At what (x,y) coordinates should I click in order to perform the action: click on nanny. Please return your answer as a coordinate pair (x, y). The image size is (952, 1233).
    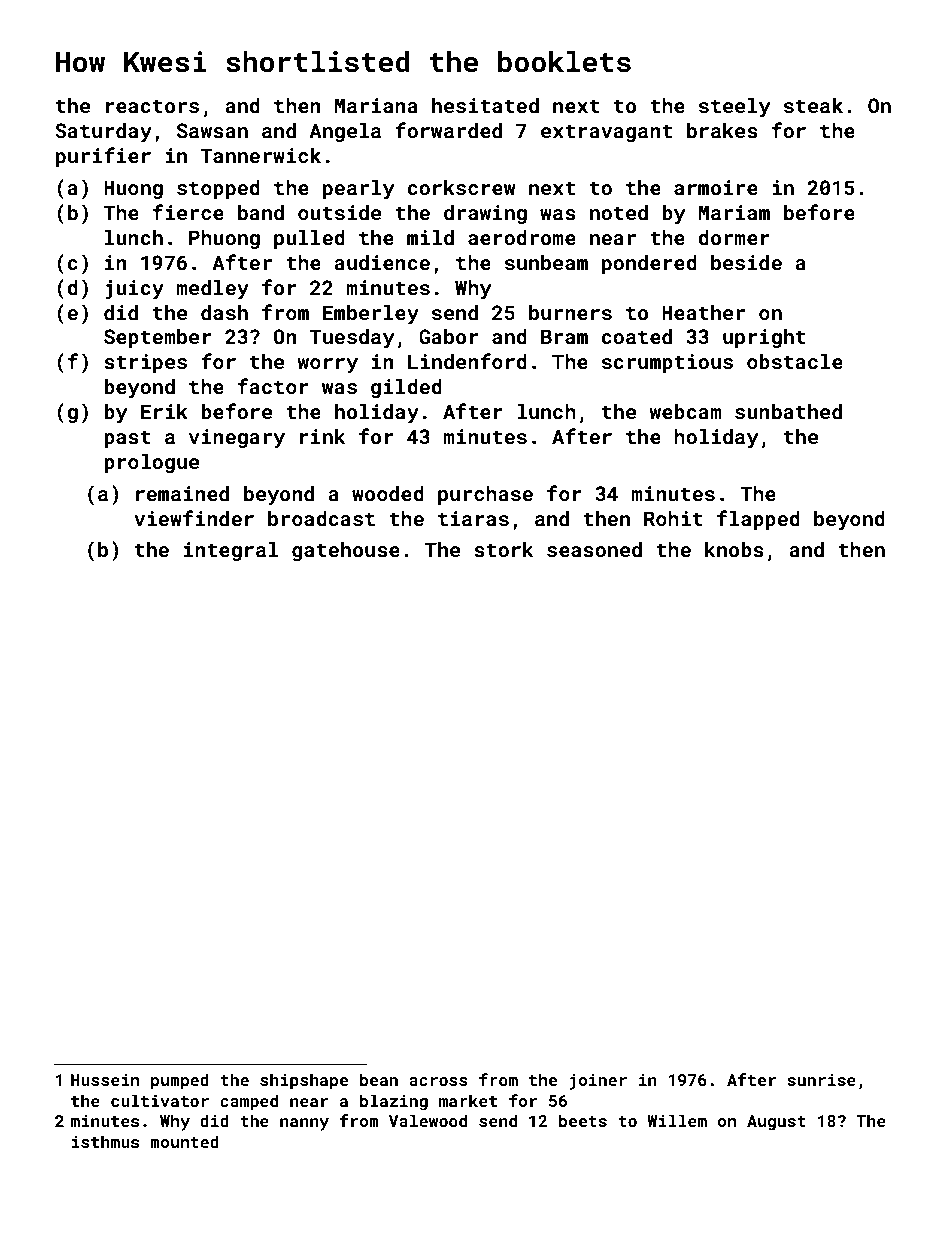
    Looking at the image, I should click on (304, 1124).
